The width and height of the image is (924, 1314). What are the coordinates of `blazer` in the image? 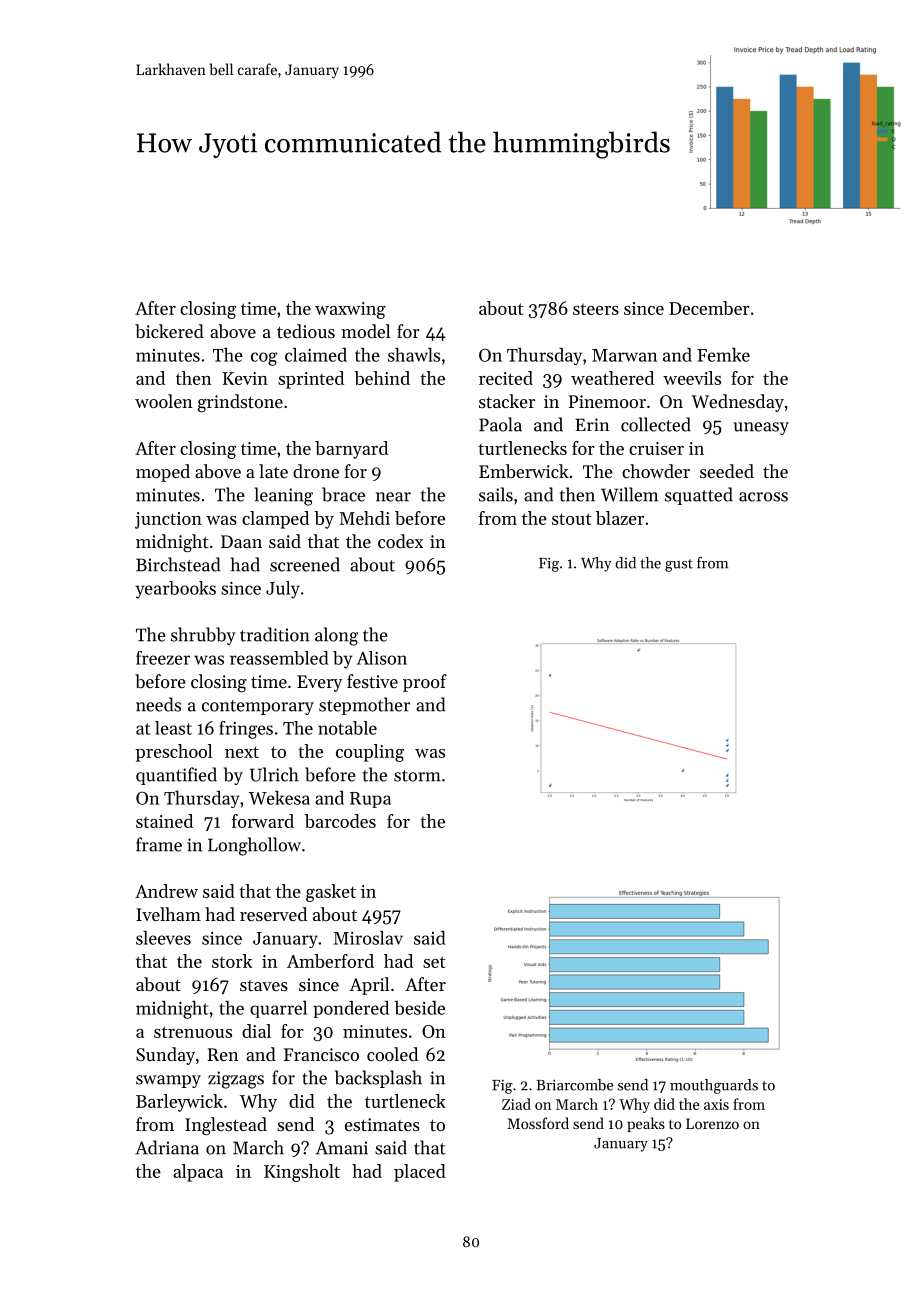 It's located at (620, 518).
